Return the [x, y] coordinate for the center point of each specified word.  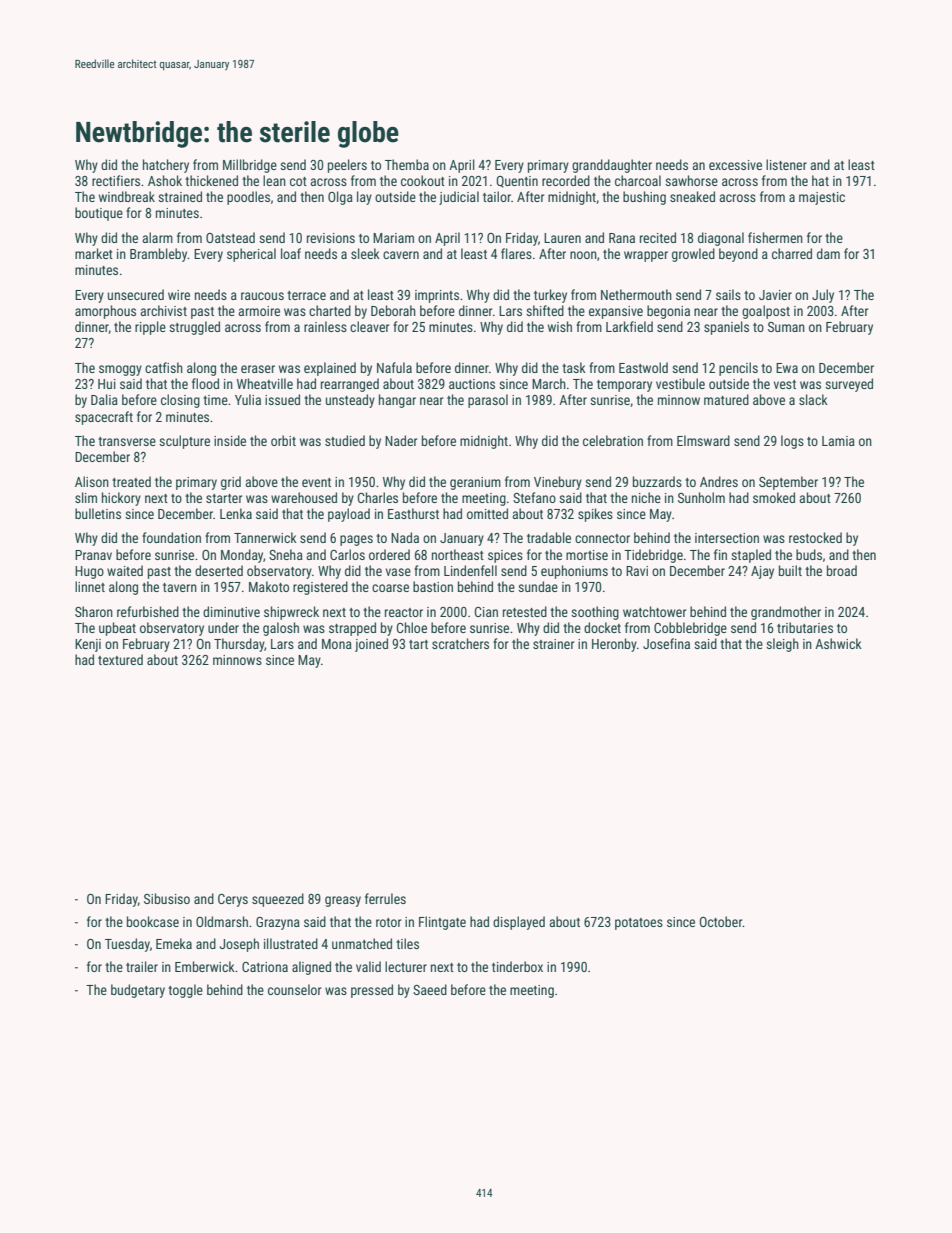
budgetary [138, 991]
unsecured [136, 294]
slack [813, 399]
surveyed [849, 385]
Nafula [394, 367]
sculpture [184, 442]
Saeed [430, 989]
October [721, 921]
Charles [378, 497]
